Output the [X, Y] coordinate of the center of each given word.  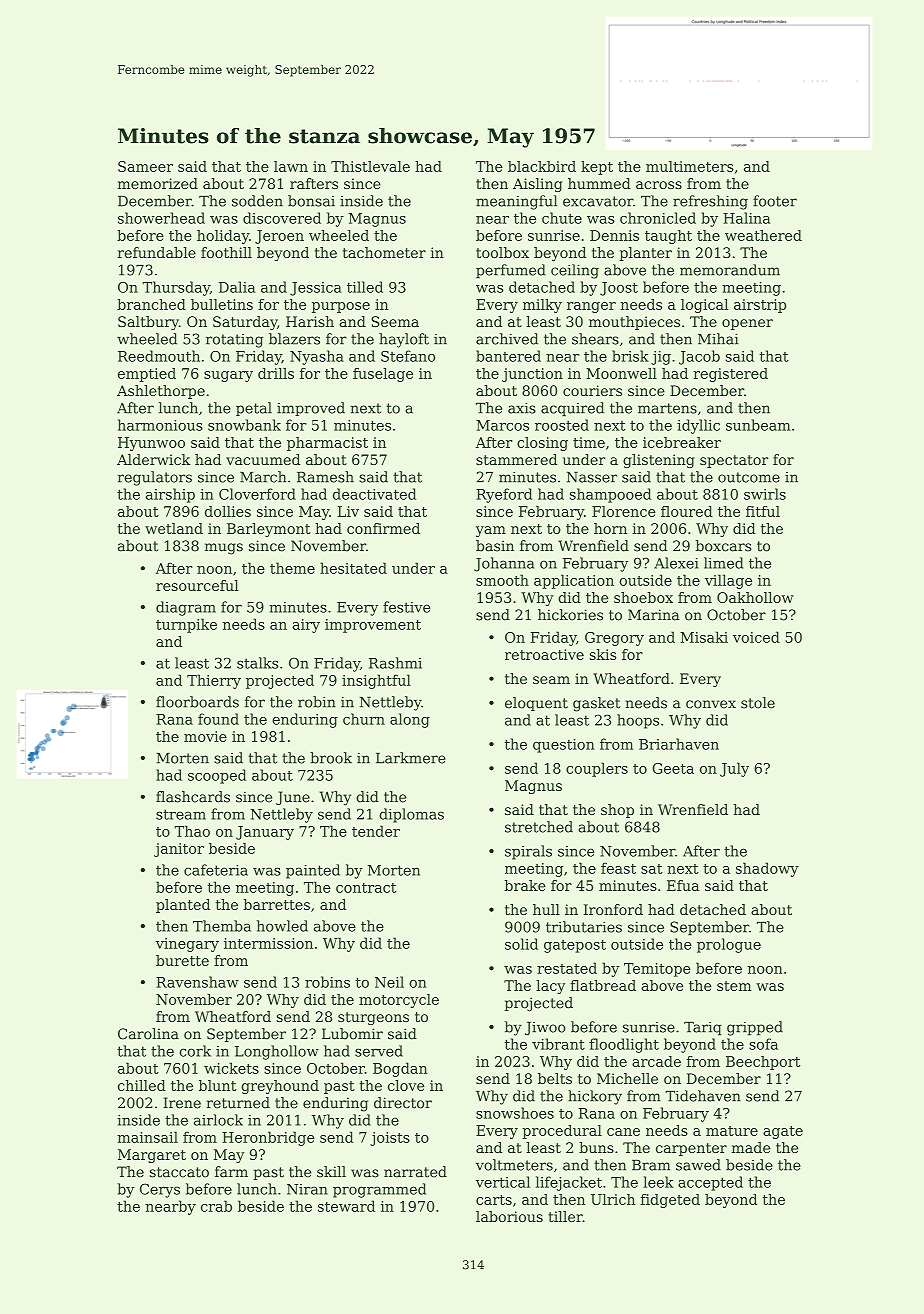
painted [313, 871]
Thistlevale [370, 166]
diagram [186, 608]
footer [775, 201]
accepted [710, 1183]
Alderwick [153, 459]
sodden [257, 201]
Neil [389, 982]
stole [758, 703]
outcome [749, 477]
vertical [503, 1182]
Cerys [160, 1190]
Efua [683, 885]
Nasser [592, 477]
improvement [373, 626]
